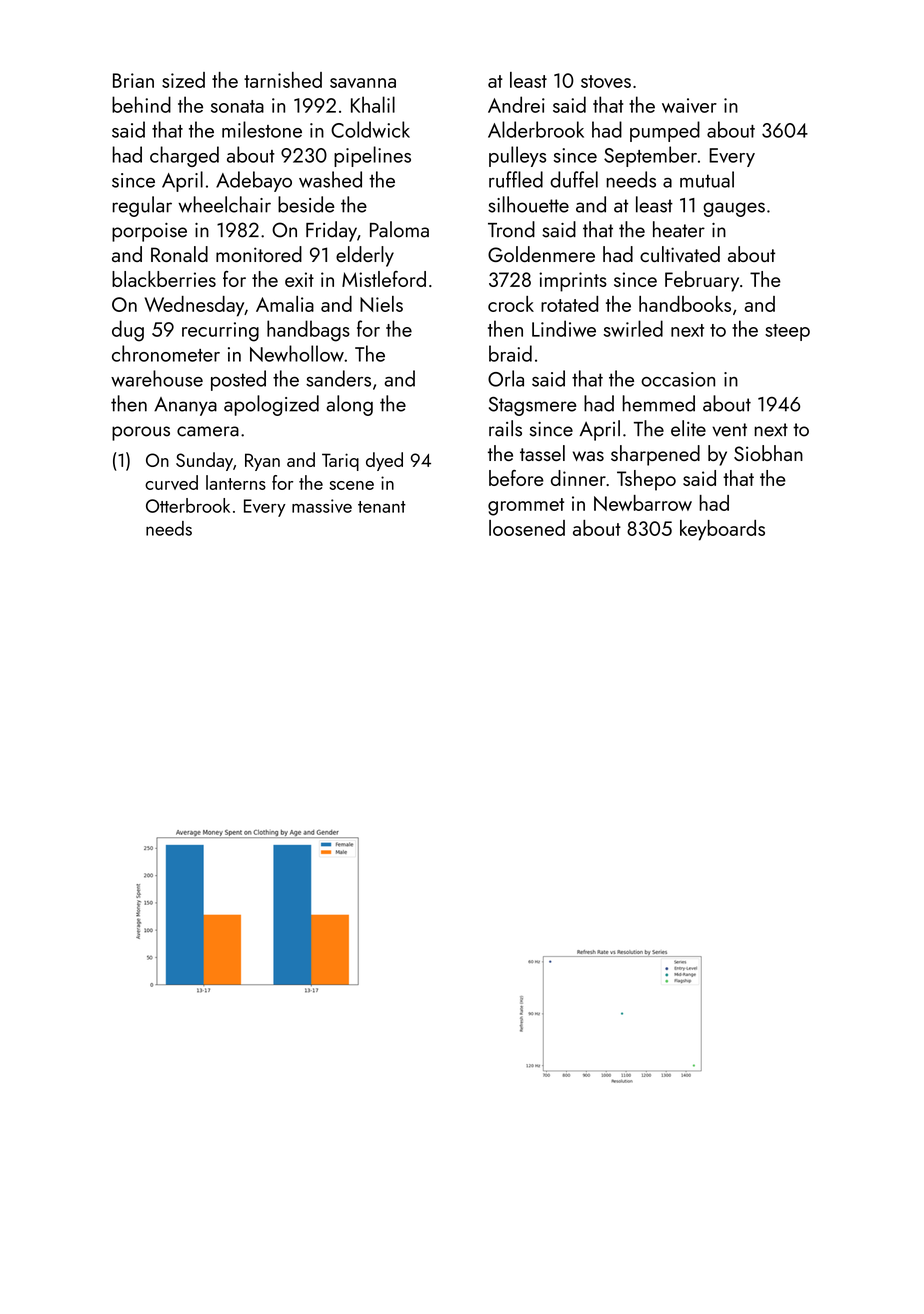  I want to click on savanna, so click(363, 83).
